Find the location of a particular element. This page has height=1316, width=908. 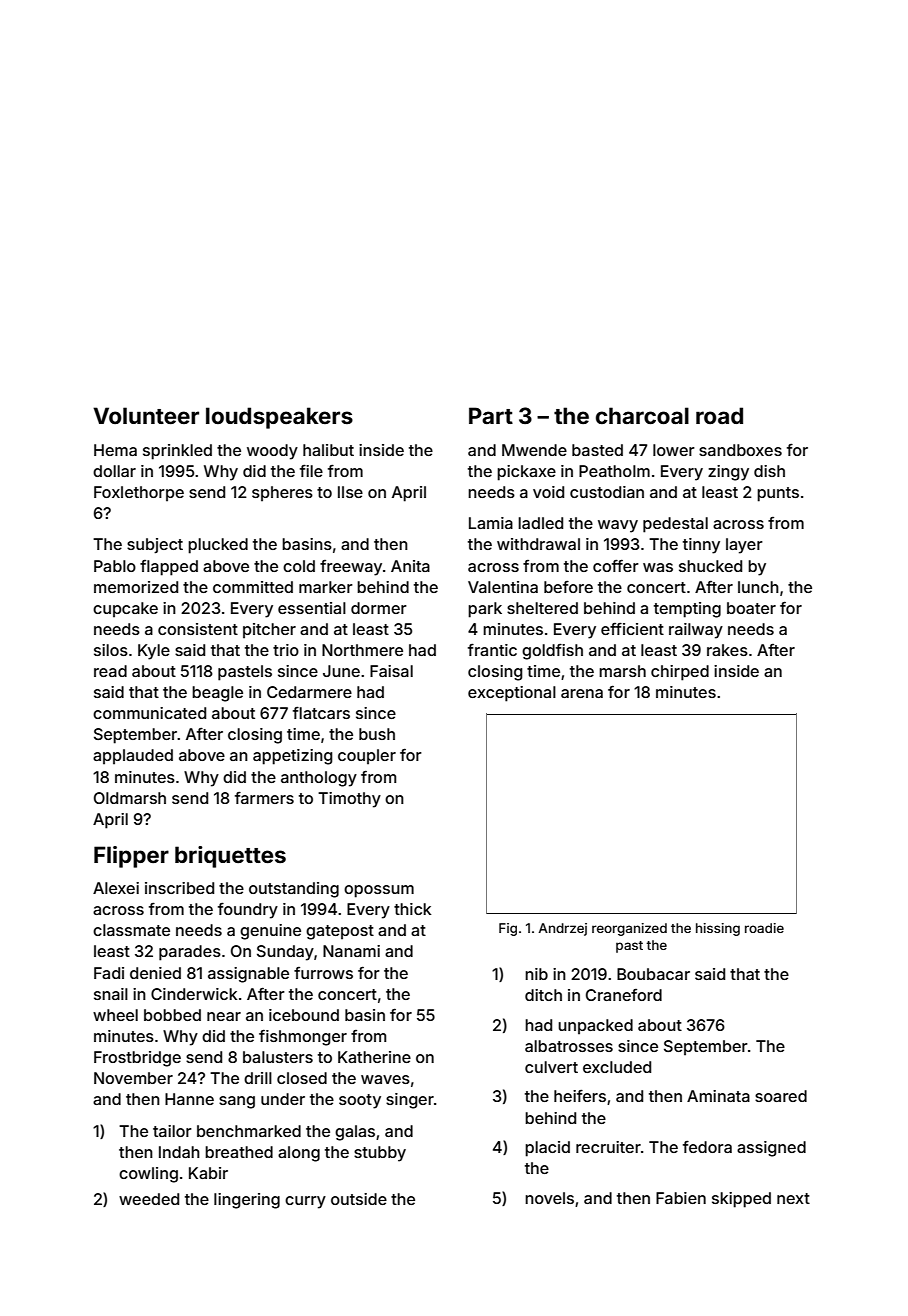

assigned is located at coordinates (771, 1149).
